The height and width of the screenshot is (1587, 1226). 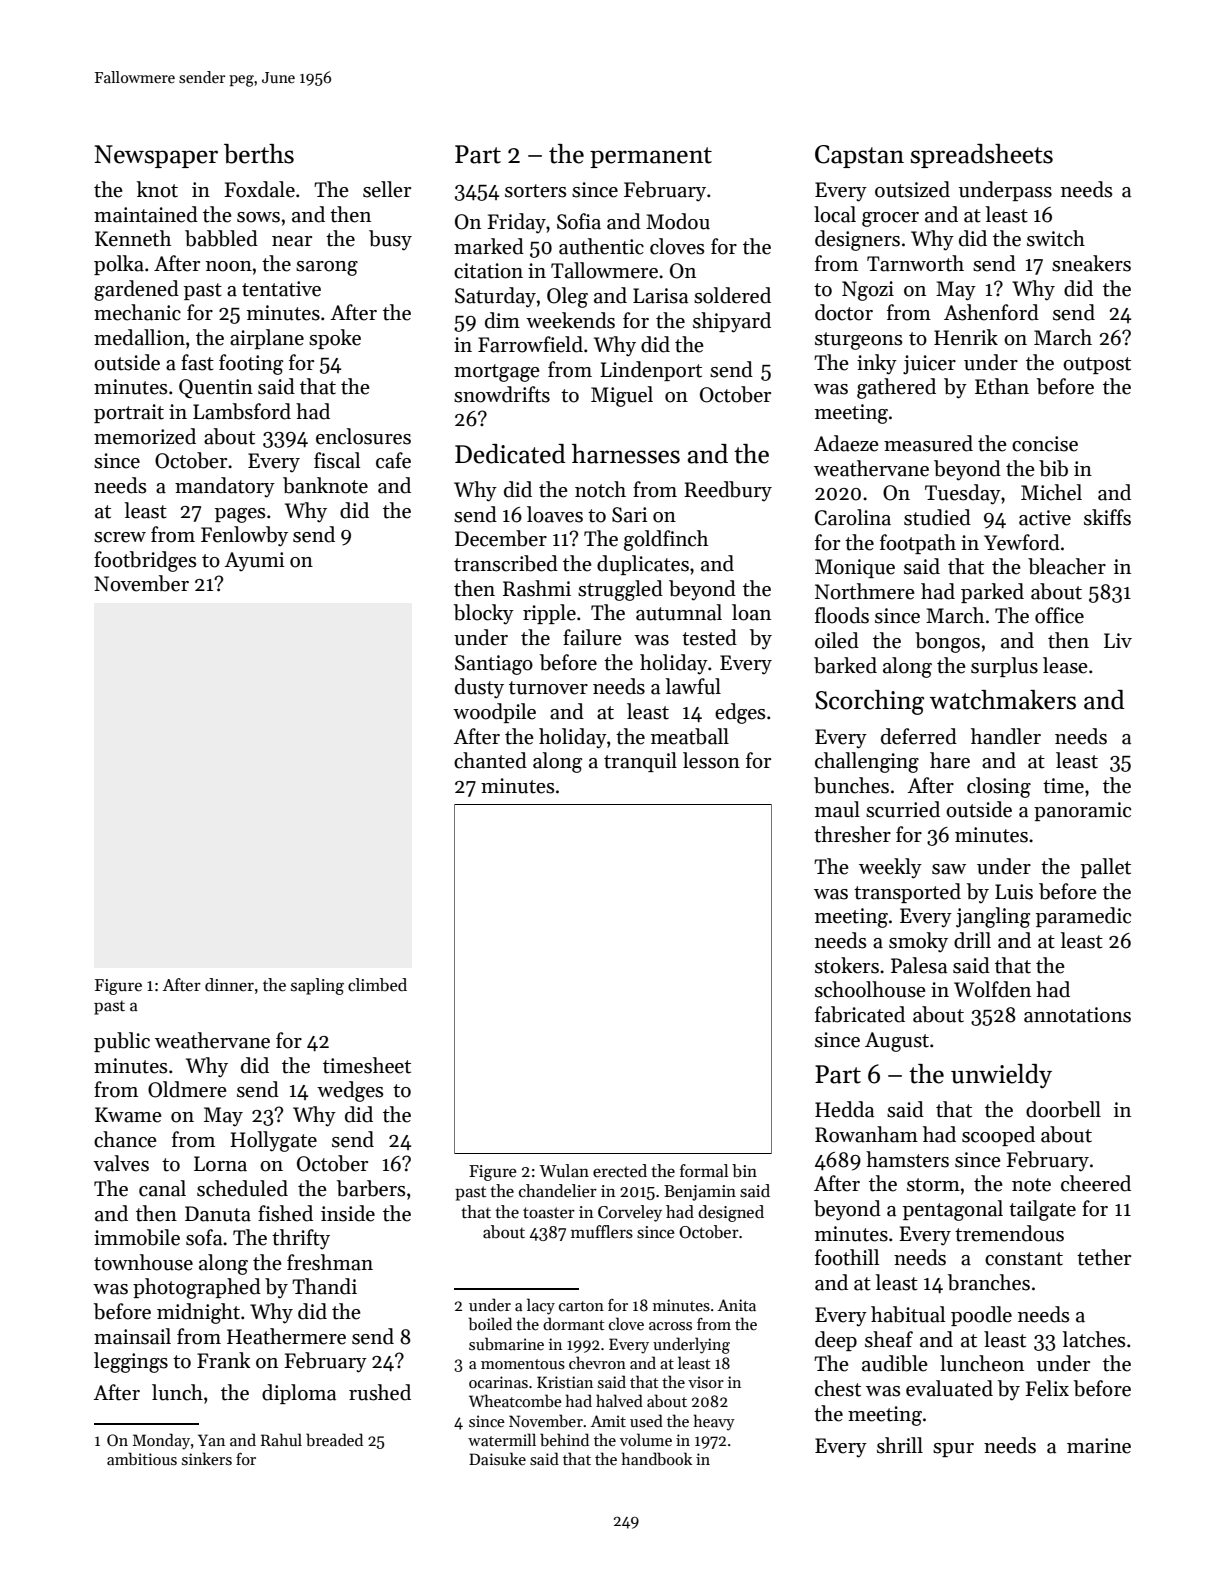 What do you see at coordinates (953, 1450) in the screenshot?
I see `spur` at bounding box center [953, 1450].
